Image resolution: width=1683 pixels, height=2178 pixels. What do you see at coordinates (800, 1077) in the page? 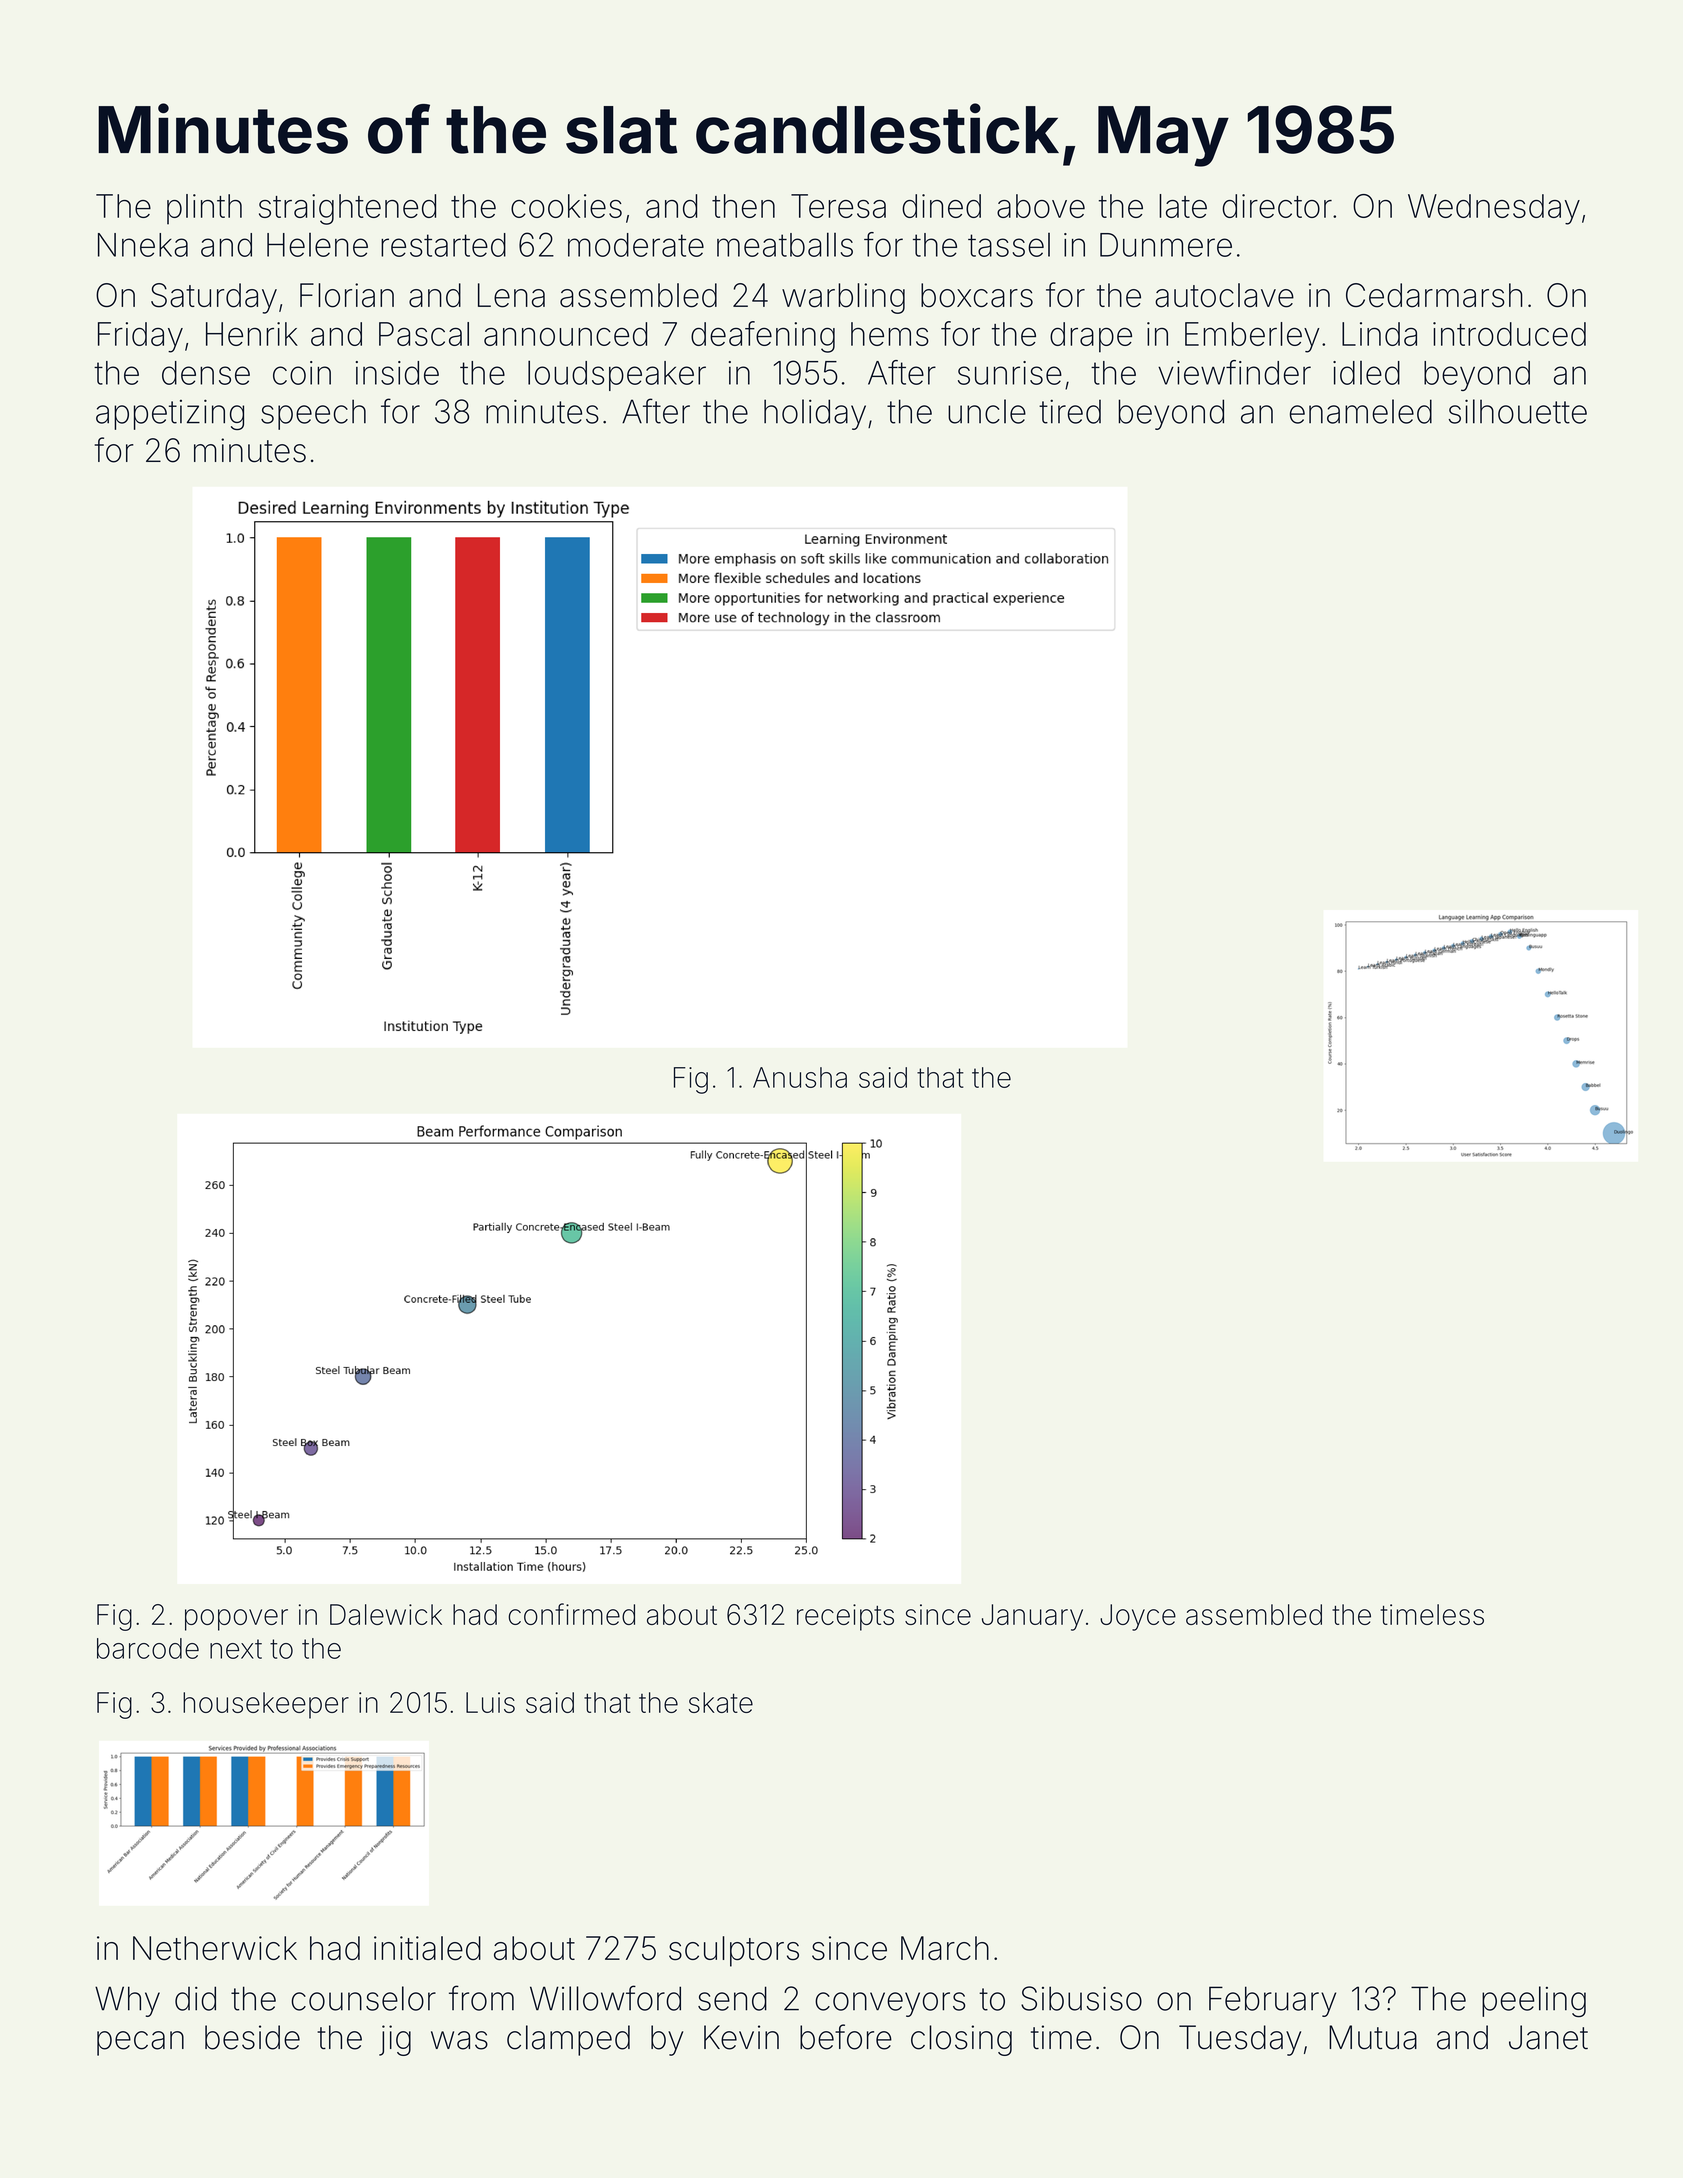
I see `Anusha` at bounding box center [800, 1077].
